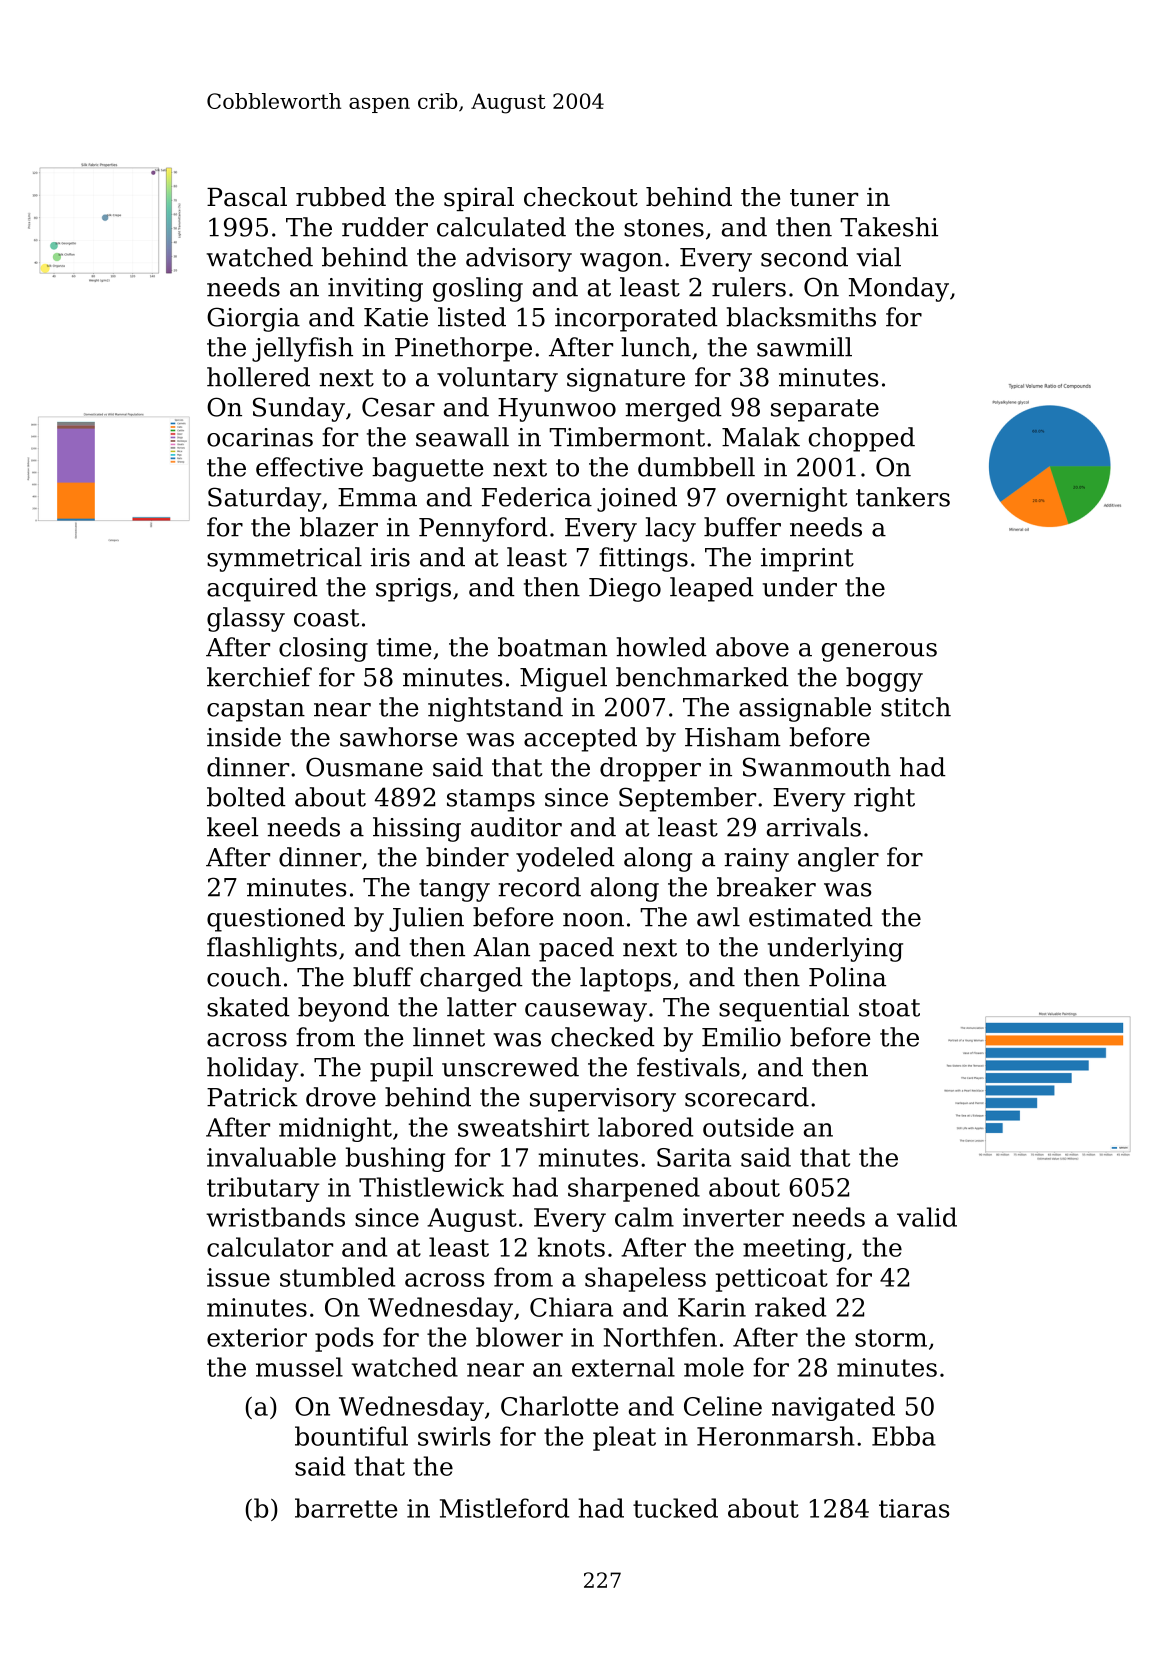  Describe the element at coordinates (346, 1508) in the document. I see `barrette` at that location.
